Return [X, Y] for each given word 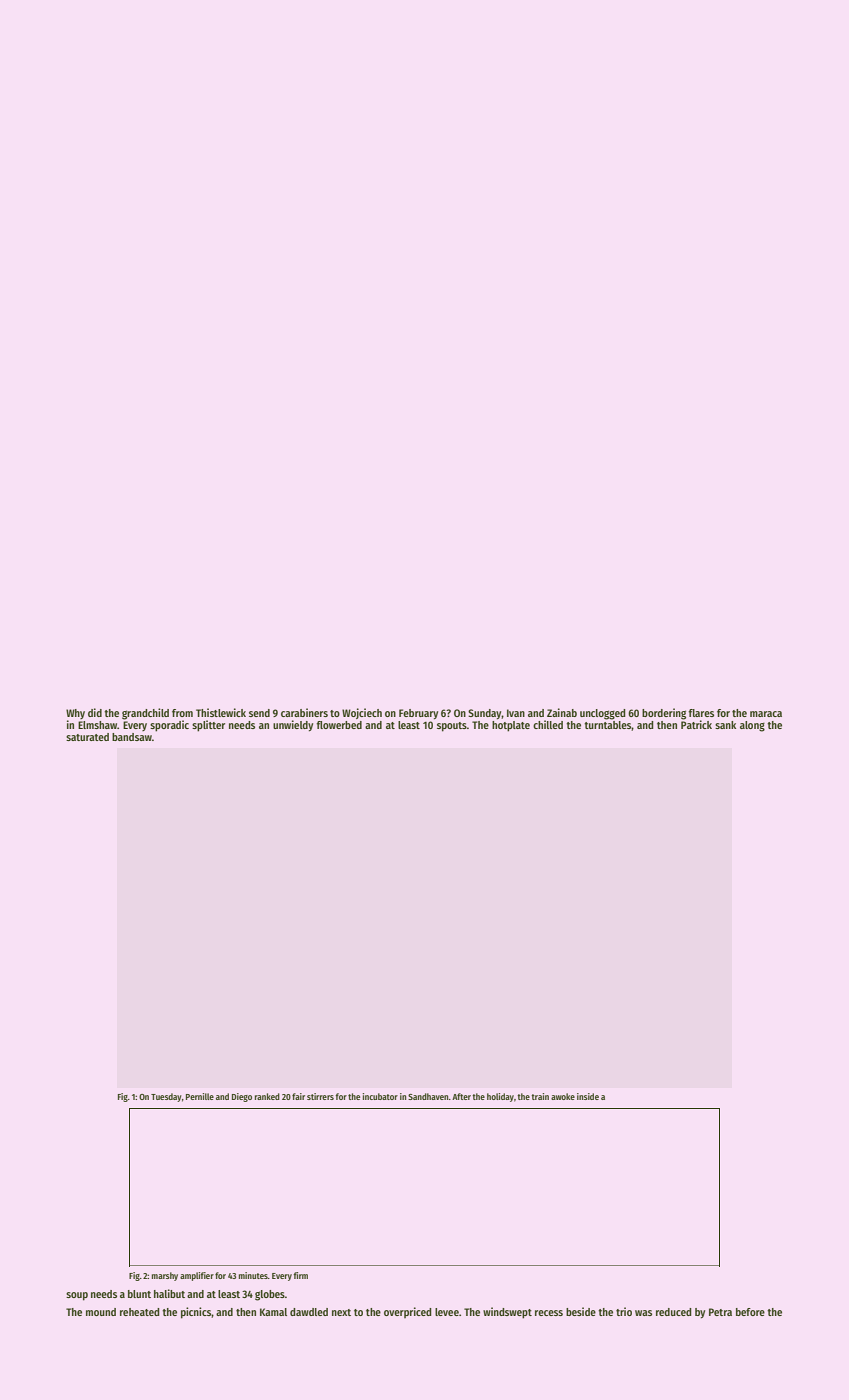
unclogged [602, 714]
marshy [165, 1276]
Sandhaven [428, 1096]
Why [75, 714]
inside [588, 1096]
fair [298, 1096]
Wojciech [362, 713]
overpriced [407, 1312]
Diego [242, 1097]
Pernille [200, 1096]
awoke [563, 1096]
